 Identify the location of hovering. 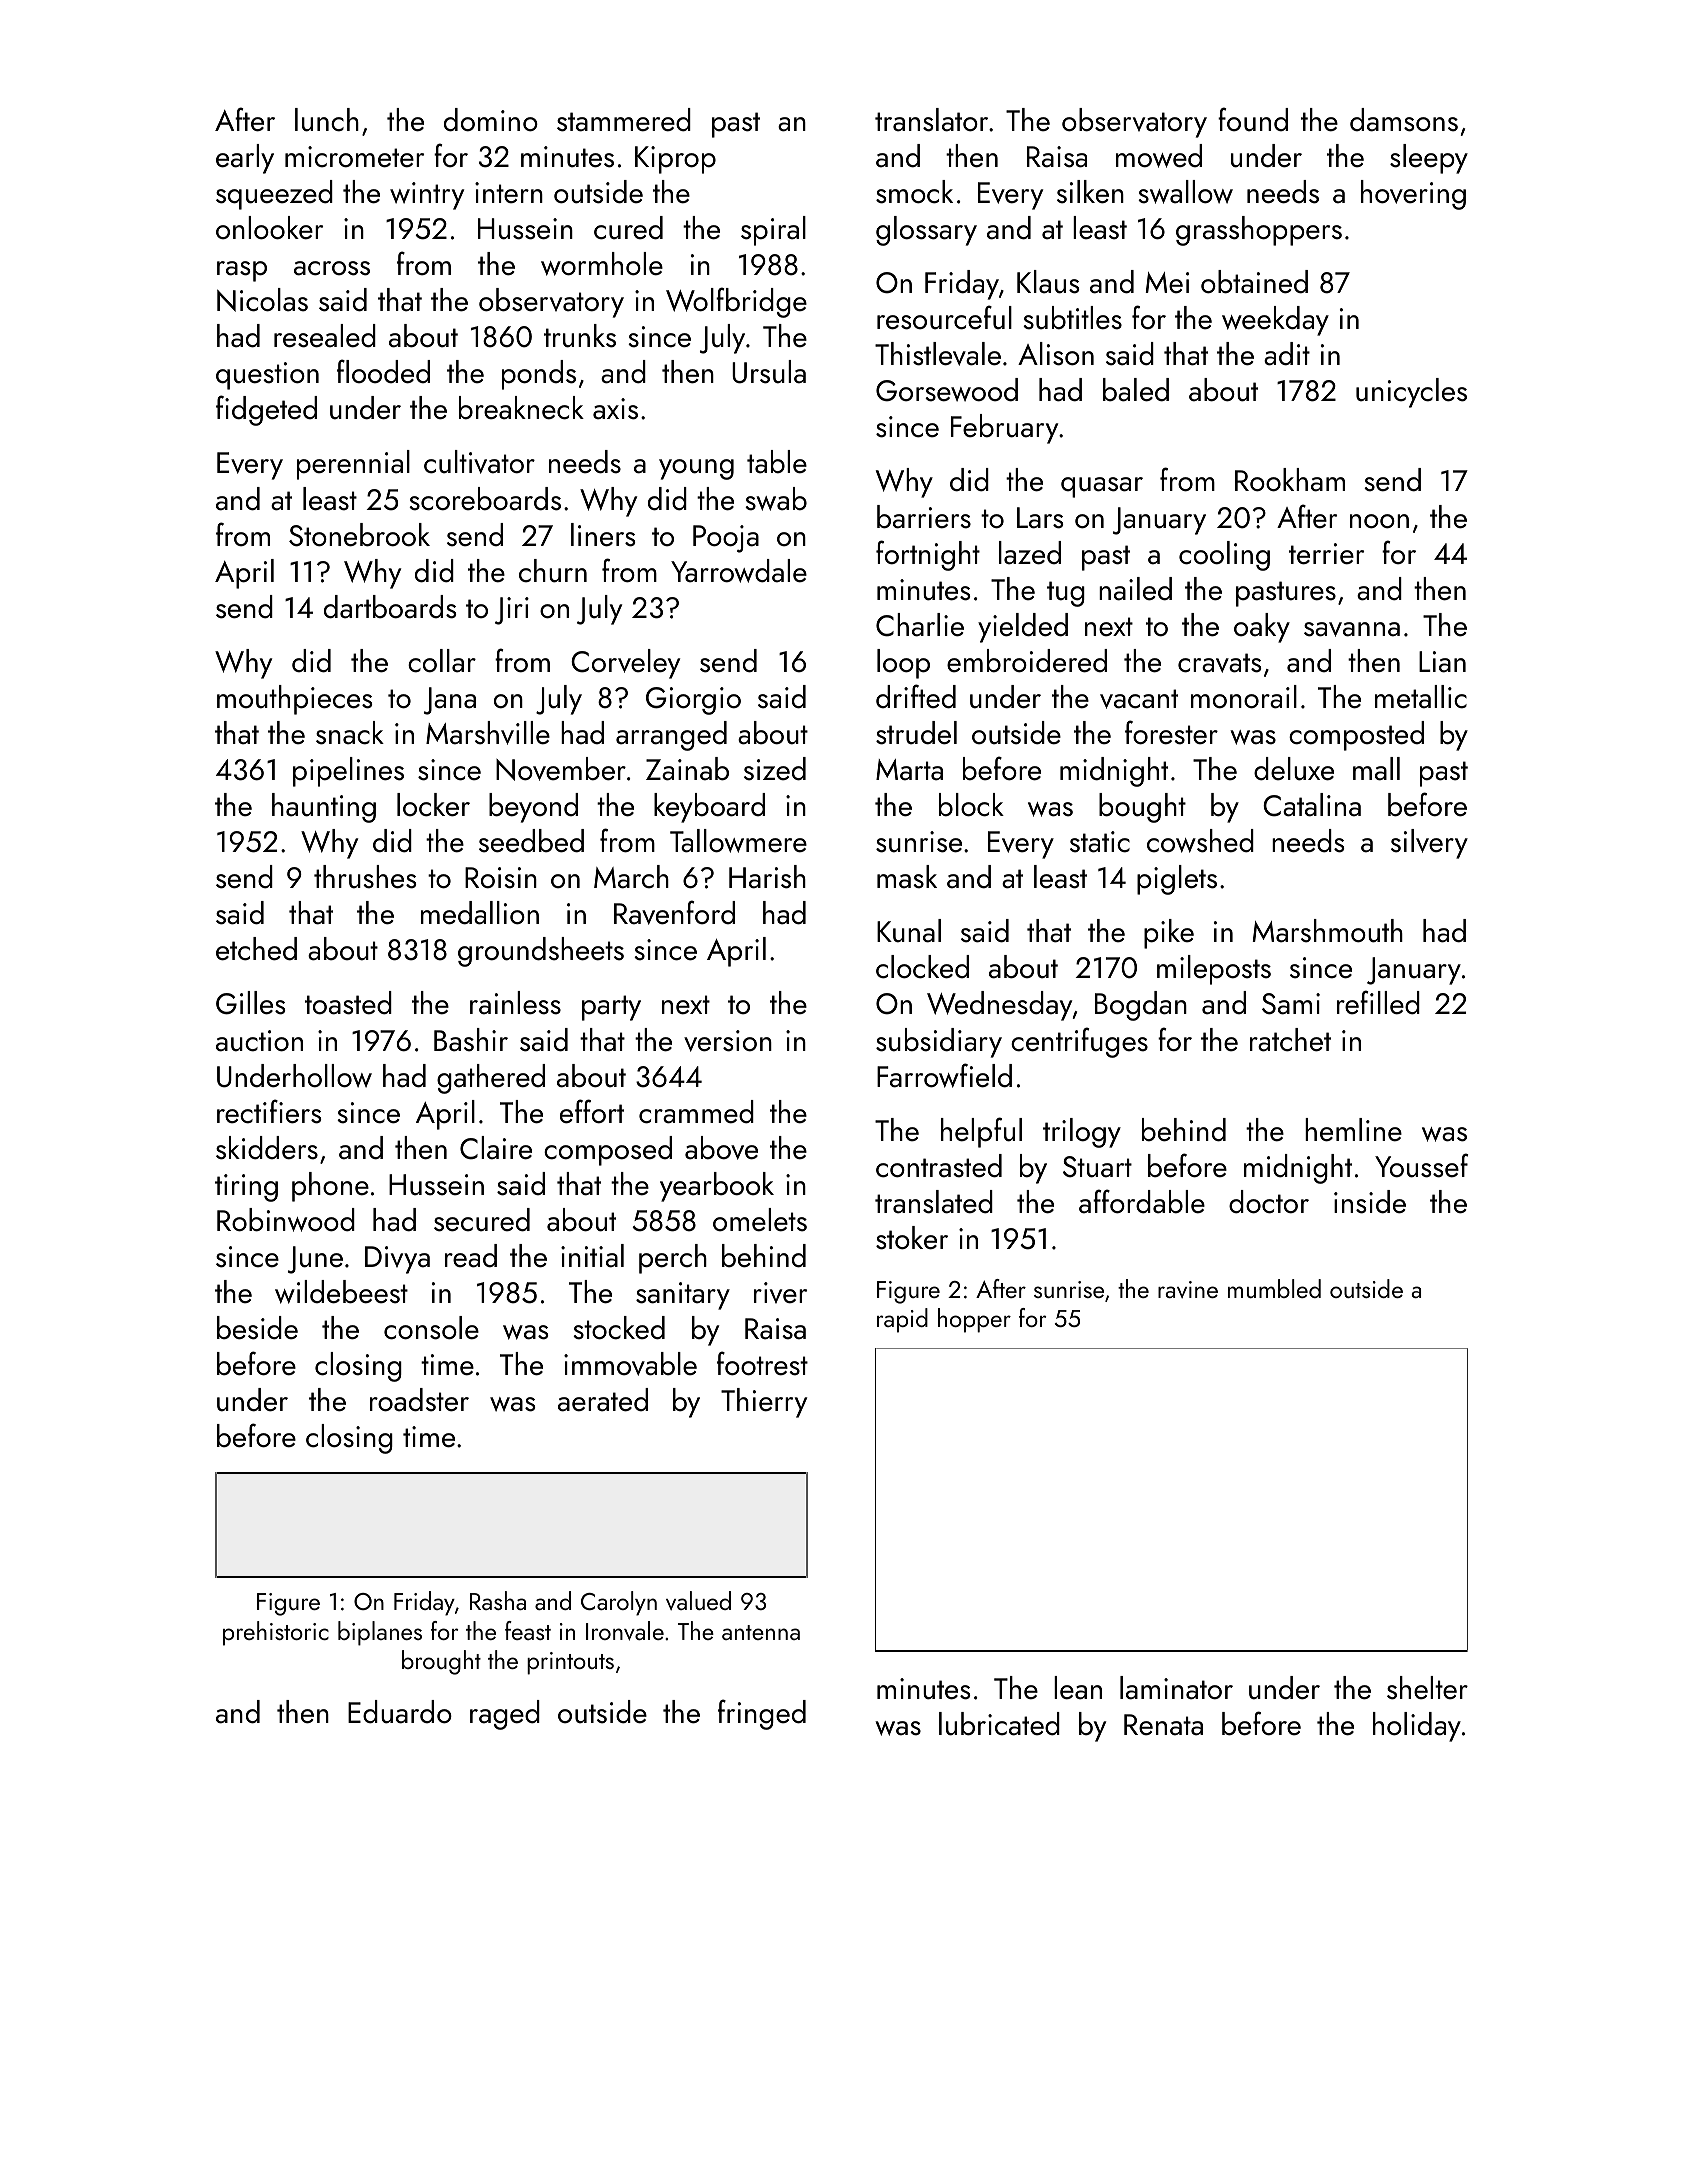
(1413, 195).
